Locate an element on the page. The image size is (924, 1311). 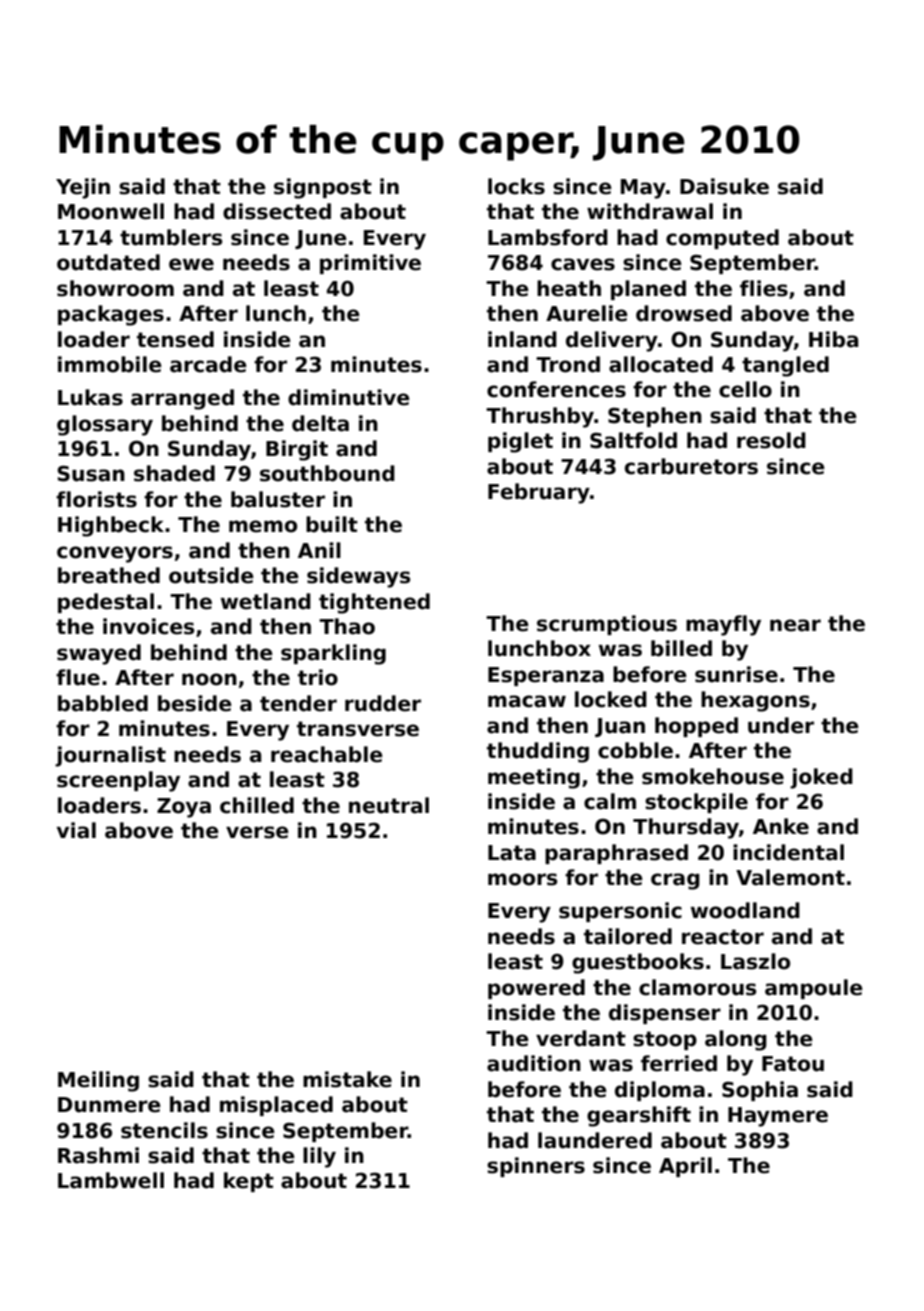
cello is located at coordinates (745, 389).
